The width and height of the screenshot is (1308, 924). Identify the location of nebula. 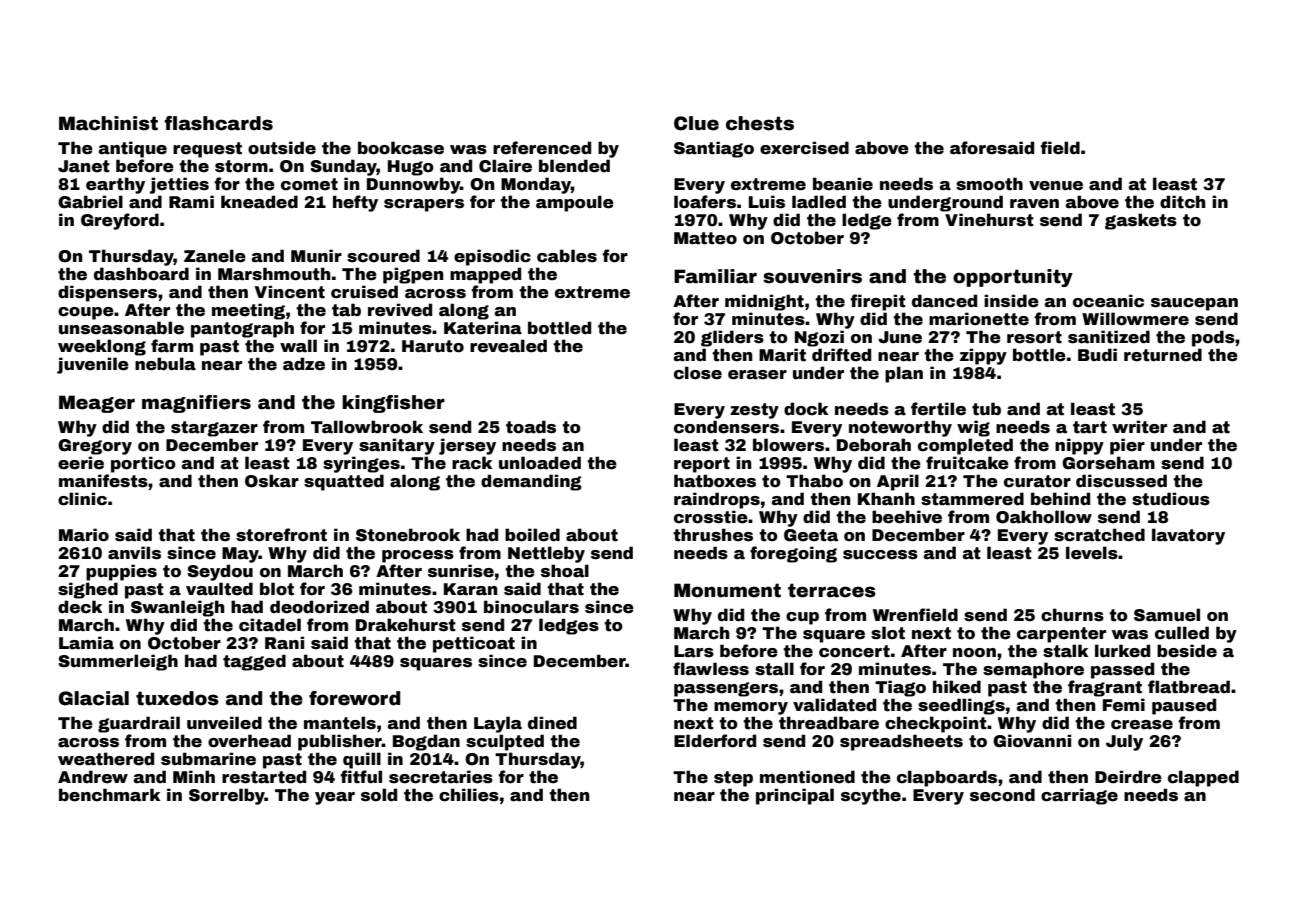
(165, 364).
